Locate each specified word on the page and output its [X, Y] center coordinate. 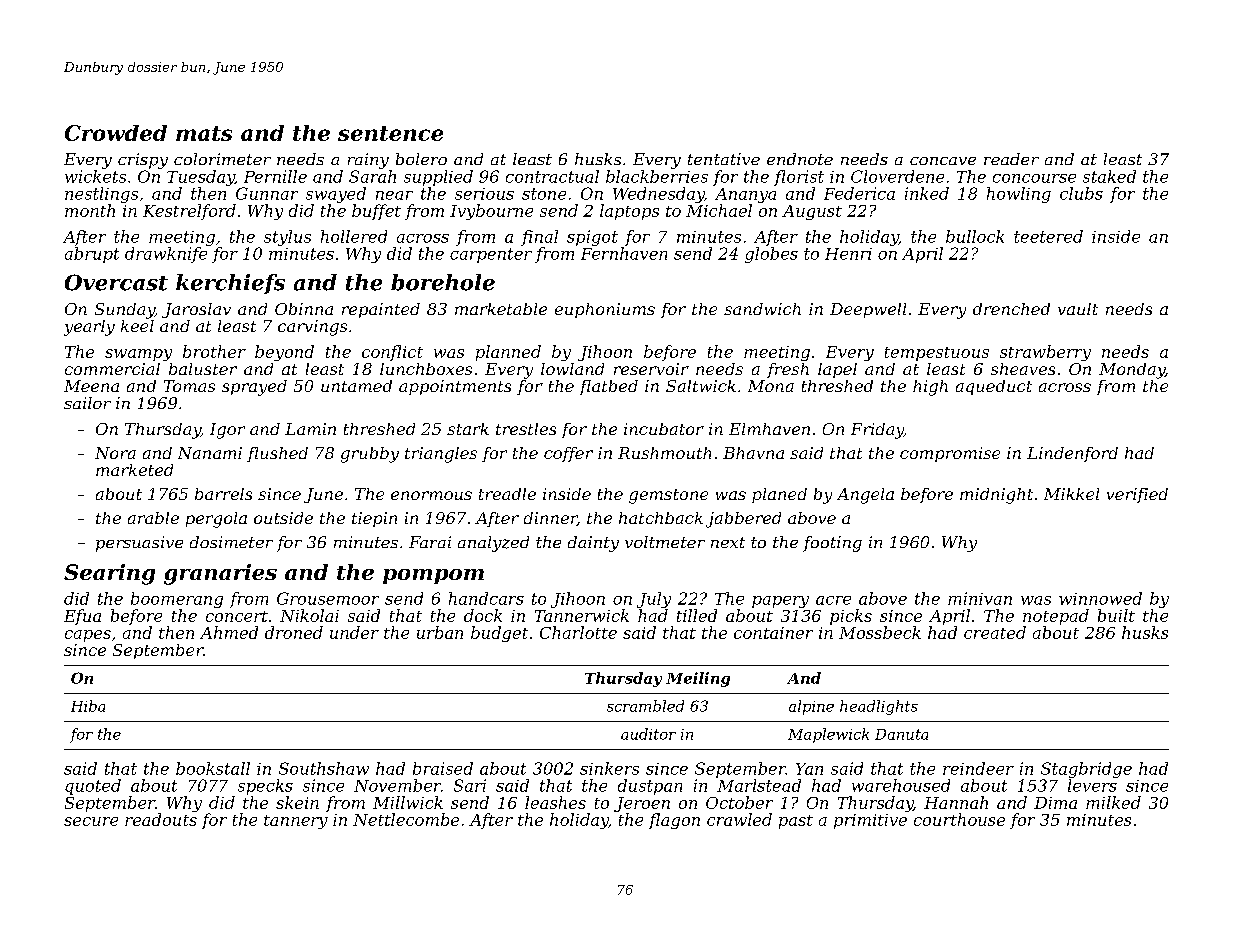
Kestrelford [189, 212]
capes [88, 636]
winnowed [1100, 598]
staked [1109, 176]
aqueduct [994, 387]
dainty [593, 544]
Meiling [698, 679]
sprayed [254, 388]
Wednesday [658, 195]
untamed [356, 386]
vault [1078, 309]
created [995, 632]
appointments [455, 387]
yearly [89, 328]
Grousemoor [328, 598]
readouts [161, 819]
